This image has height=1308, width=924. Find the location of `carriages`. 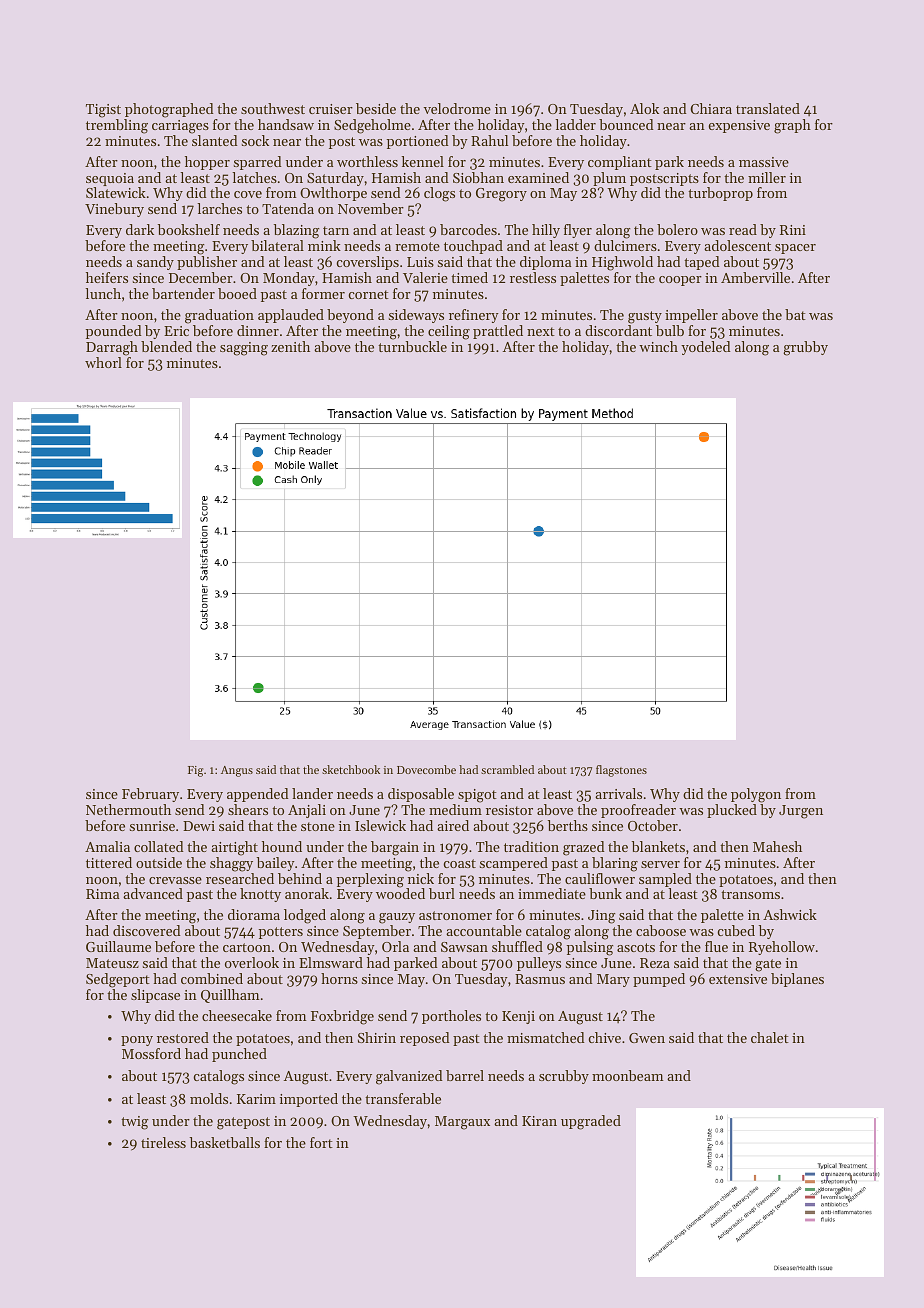

carriages is located at coordinates (180, 127).
